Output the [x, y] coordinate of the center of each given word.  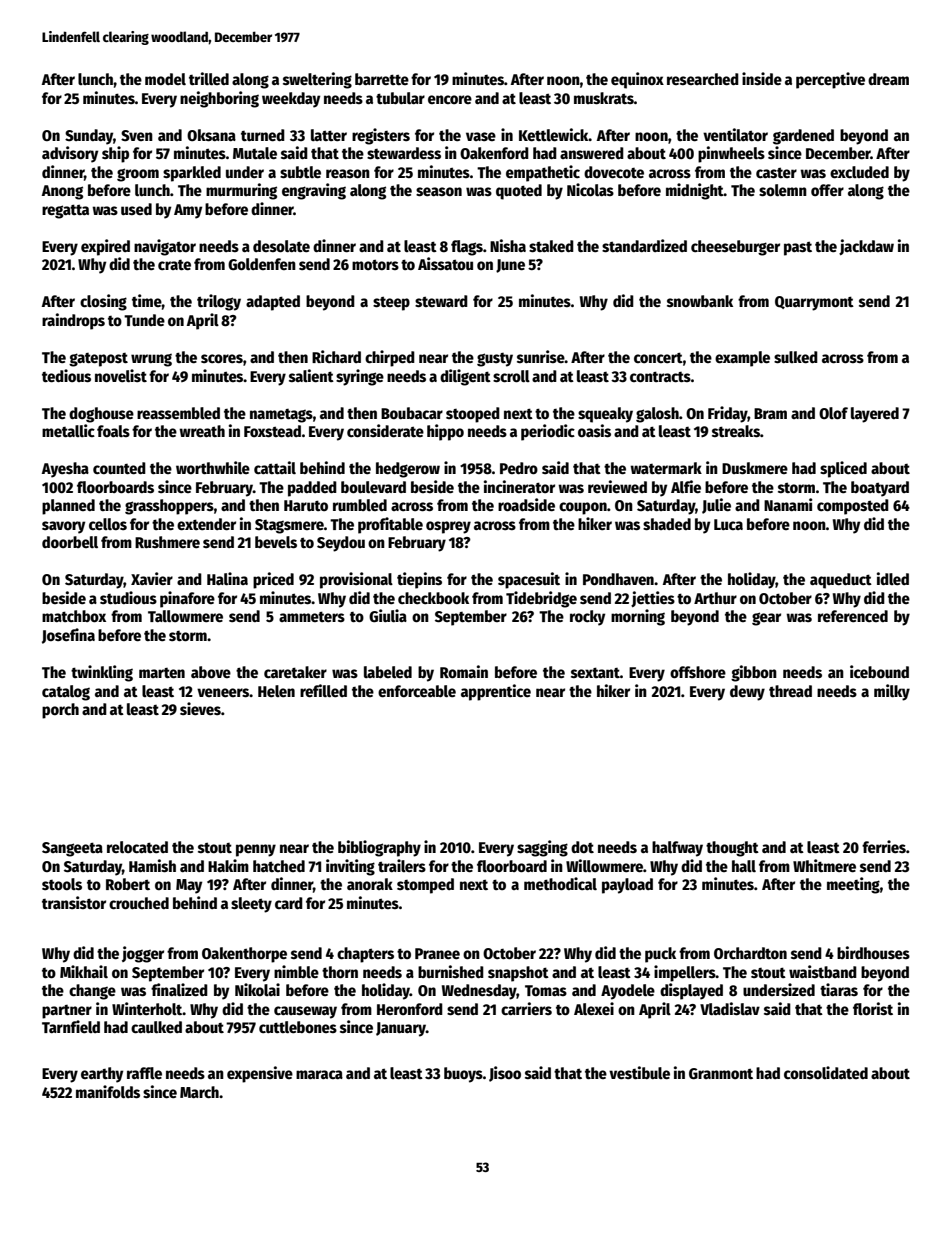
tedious [66, 376]
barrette [382, 79]
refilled [323, 691]
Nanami [788, 504]
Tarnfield [71, 1026]
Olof [833, 413]
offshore [698, 672]
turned [263, 135]
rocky [587, 618]
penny [256, 850]
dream [888, 79]
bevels [276, 542]
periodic [548, 432]
